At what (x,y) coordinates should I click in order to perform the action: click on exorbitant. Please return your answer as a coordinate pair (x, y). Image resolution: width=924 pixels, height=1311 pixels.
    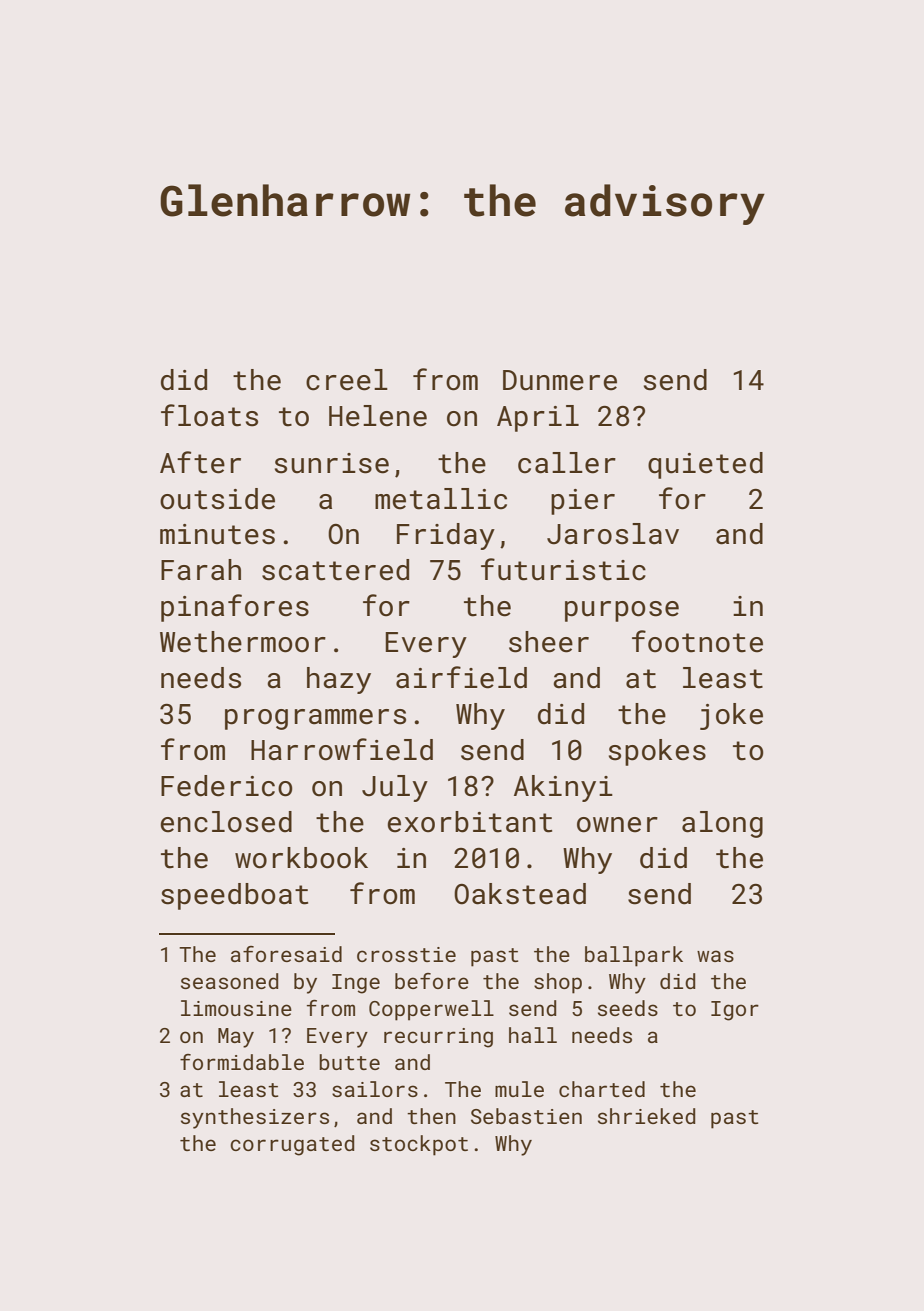
    Looking at the image, I should click on (469, 822).
